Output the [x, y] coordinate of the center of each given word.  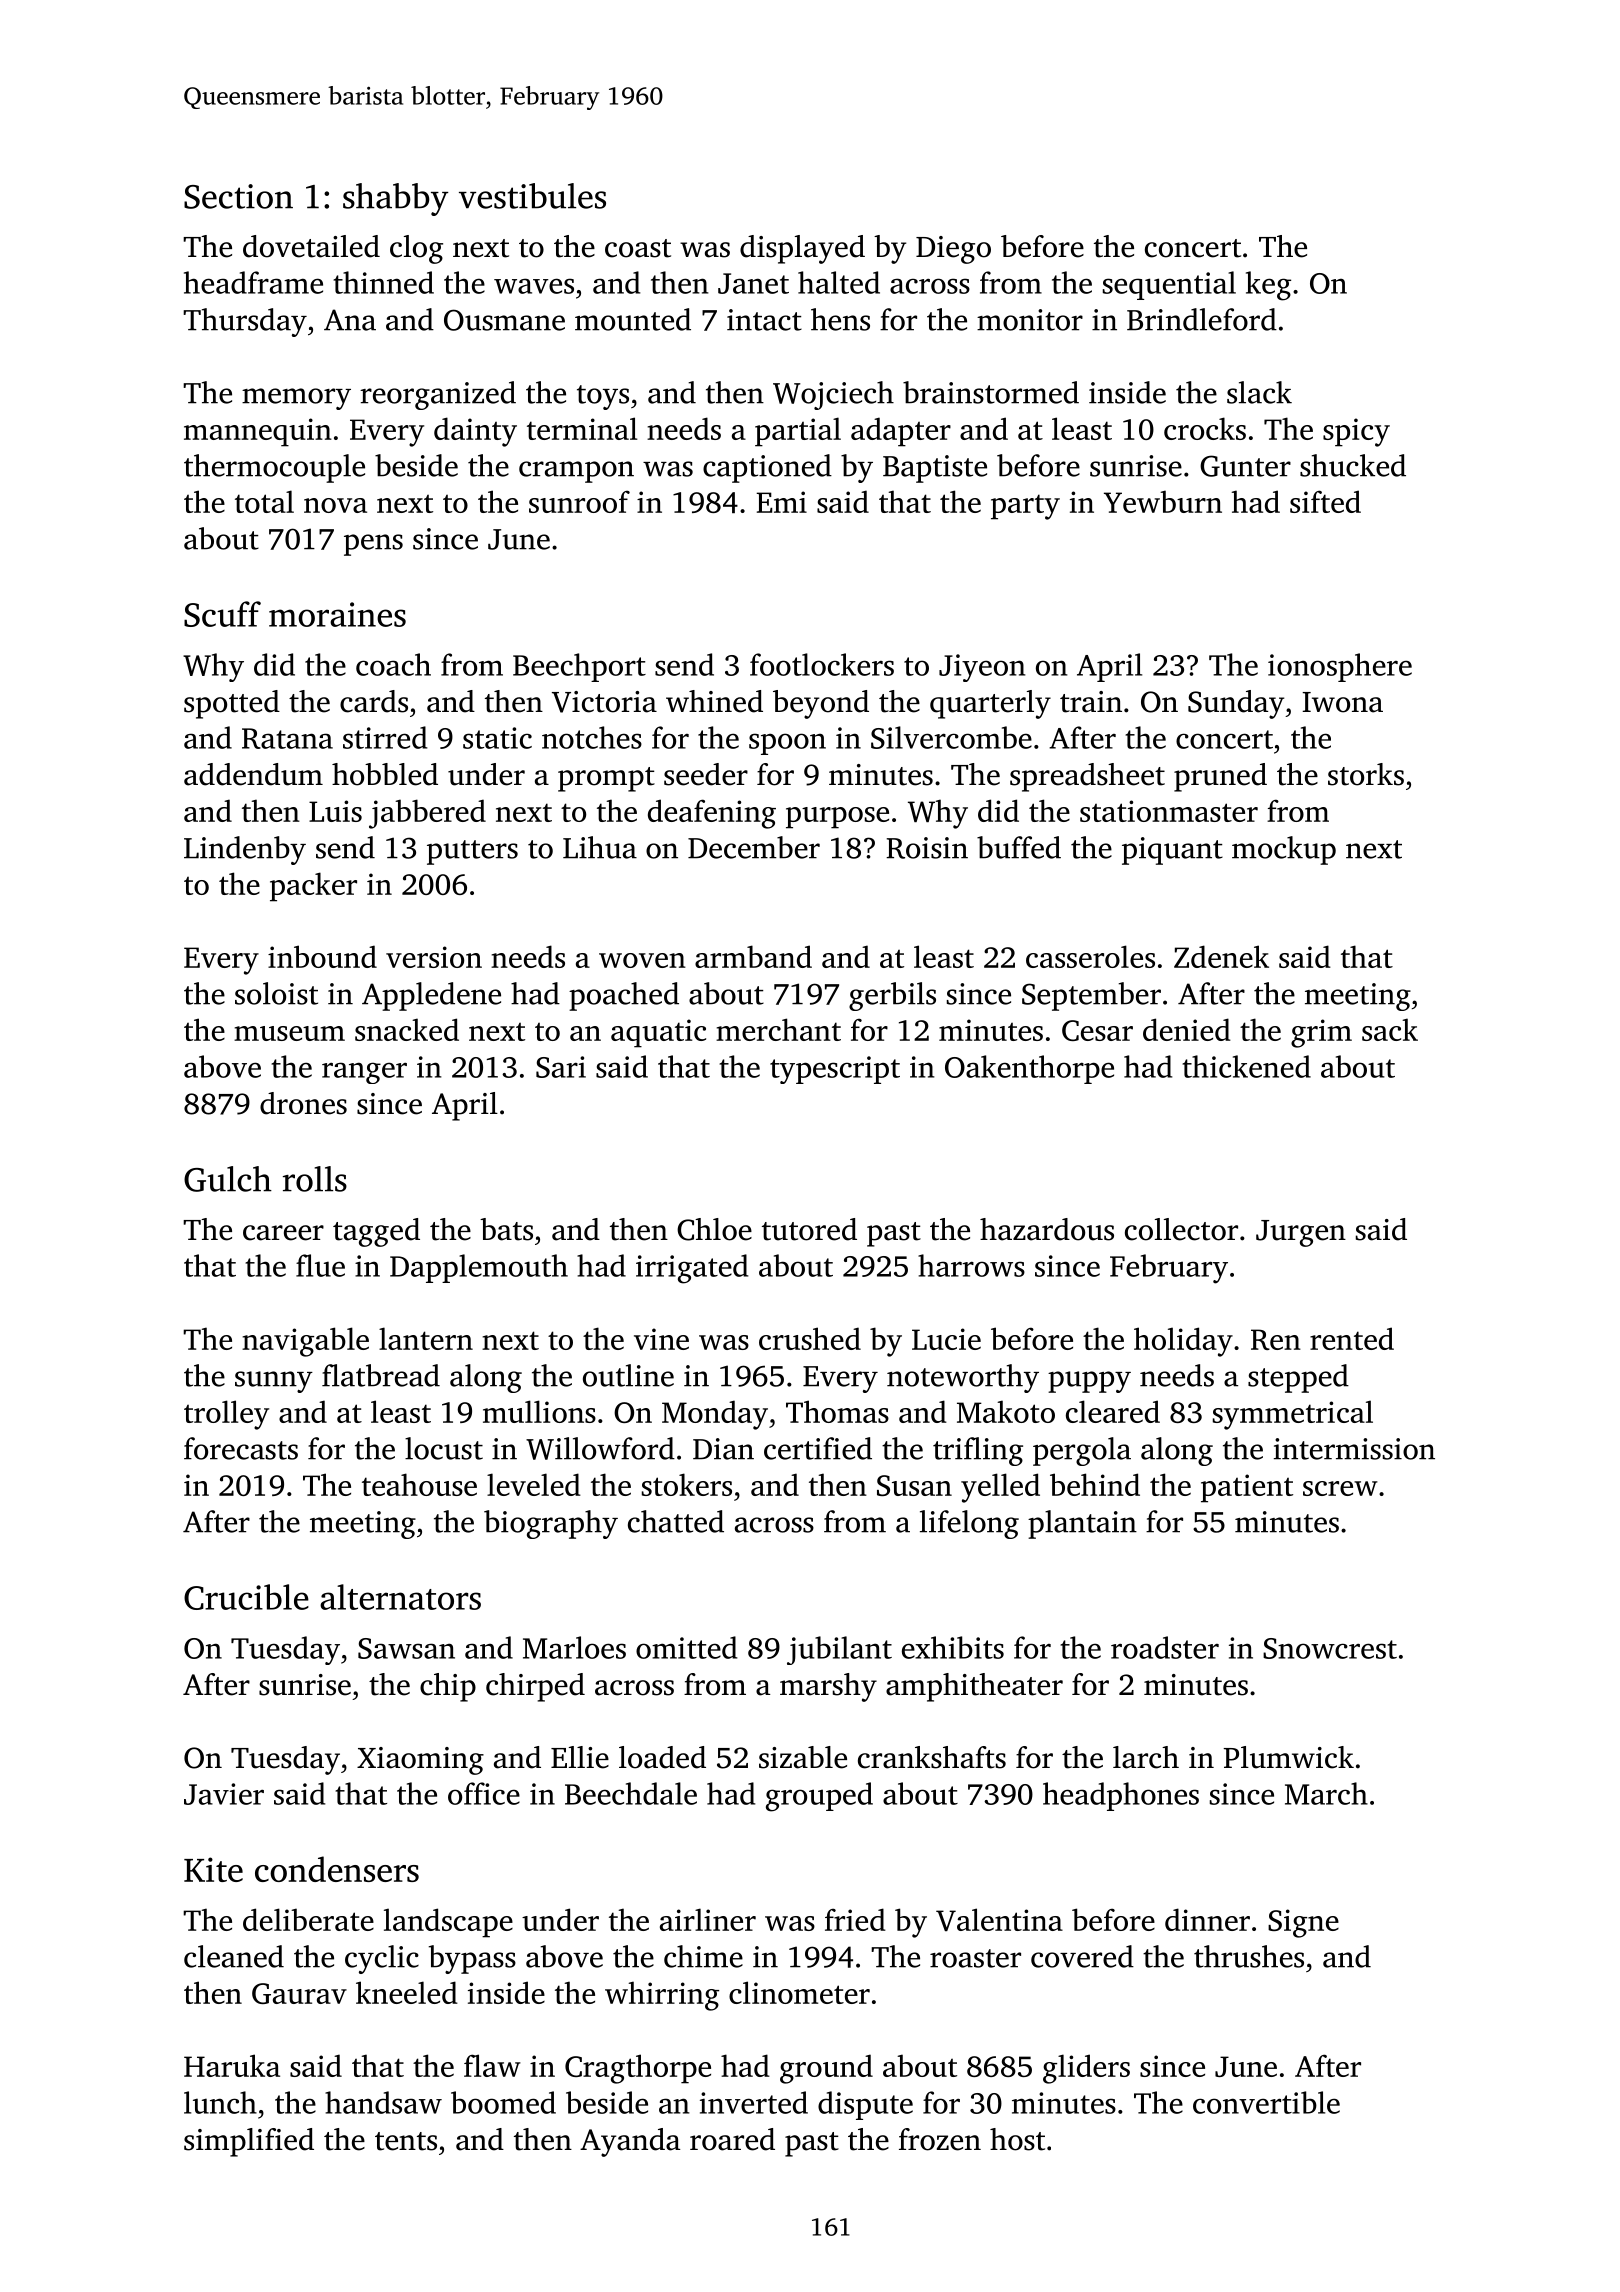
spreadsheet [1087, 777]
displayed [802, 249]
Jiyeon [982, 668]
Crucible [246, 1597]
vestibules [532, 196]
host [1017, 2139]
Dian [723, 1449]
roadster [1165, 1647]
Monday [715, 1415]
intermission [1354, 1449]
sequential [1169, 285]
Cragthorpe [638, 2069]
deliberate [308, 1919]
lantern [426, 1338]
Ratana [287, 738]
